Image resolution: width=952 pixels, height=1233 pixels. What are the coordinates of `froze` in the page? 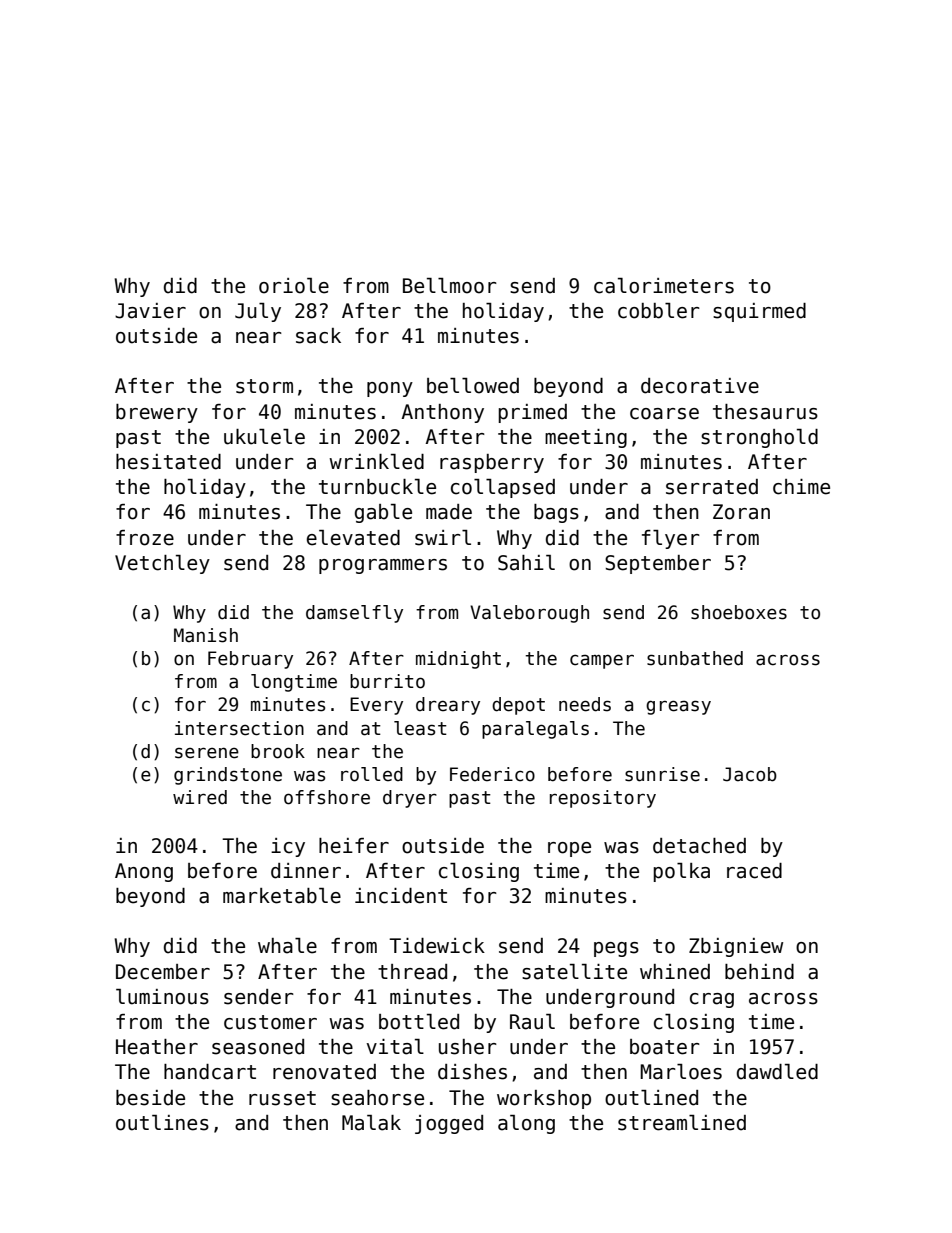 It's located at (145, 538).
